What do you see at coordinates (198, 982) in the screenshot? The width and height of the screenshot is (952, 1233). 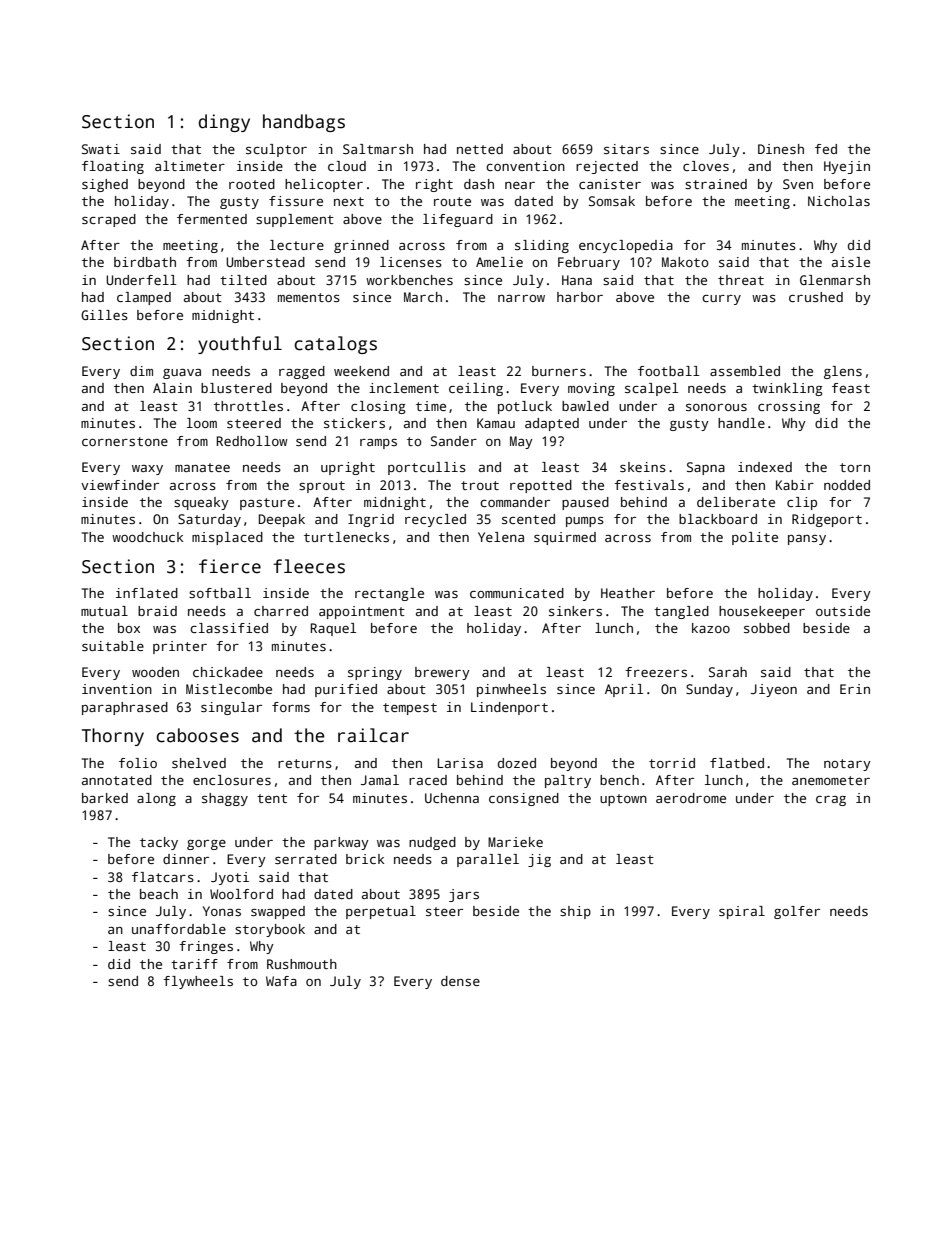 I see `flywheels` at bounding box center [198, 982].
